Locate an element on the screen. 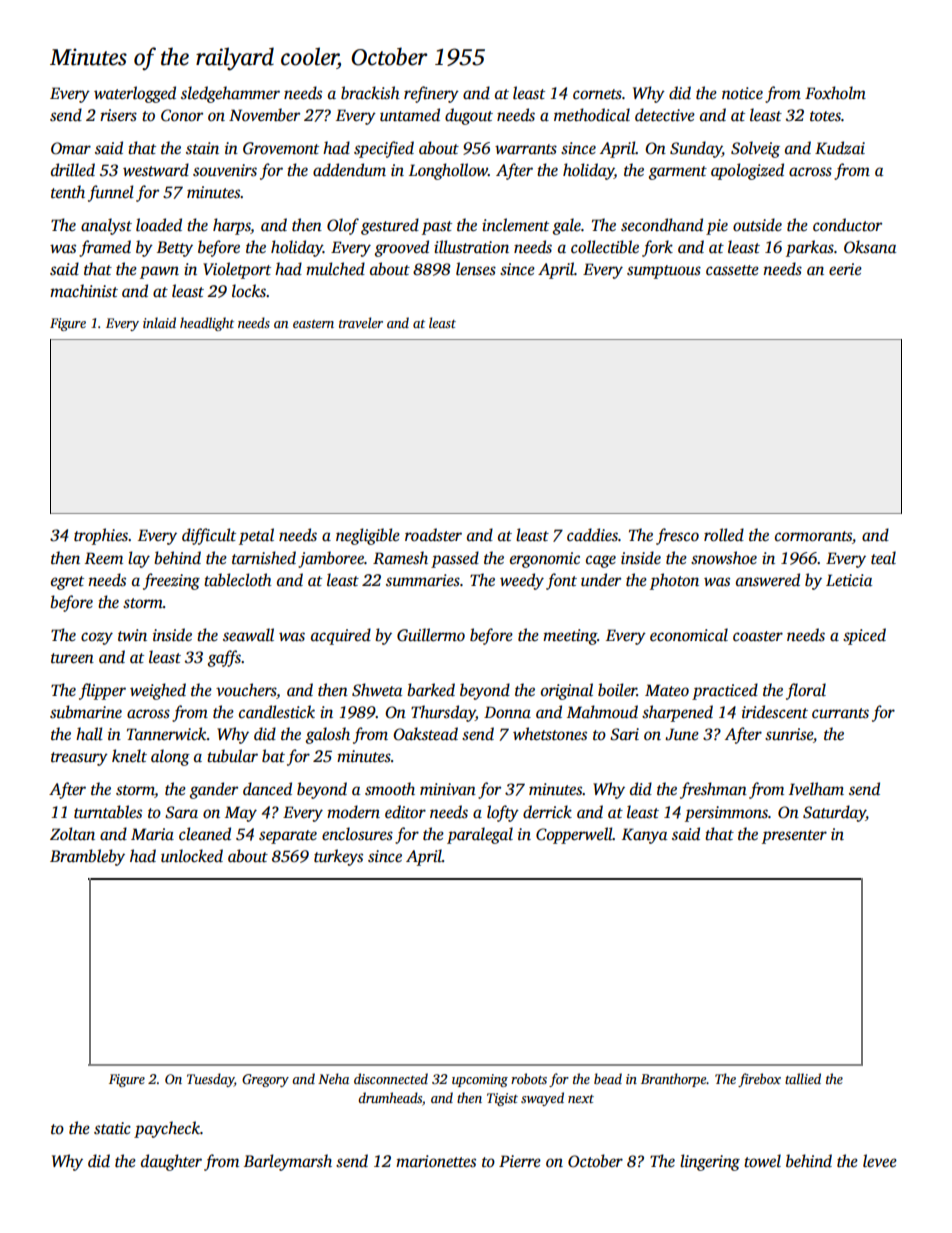  roadster is located at coordinates (433, 535).
